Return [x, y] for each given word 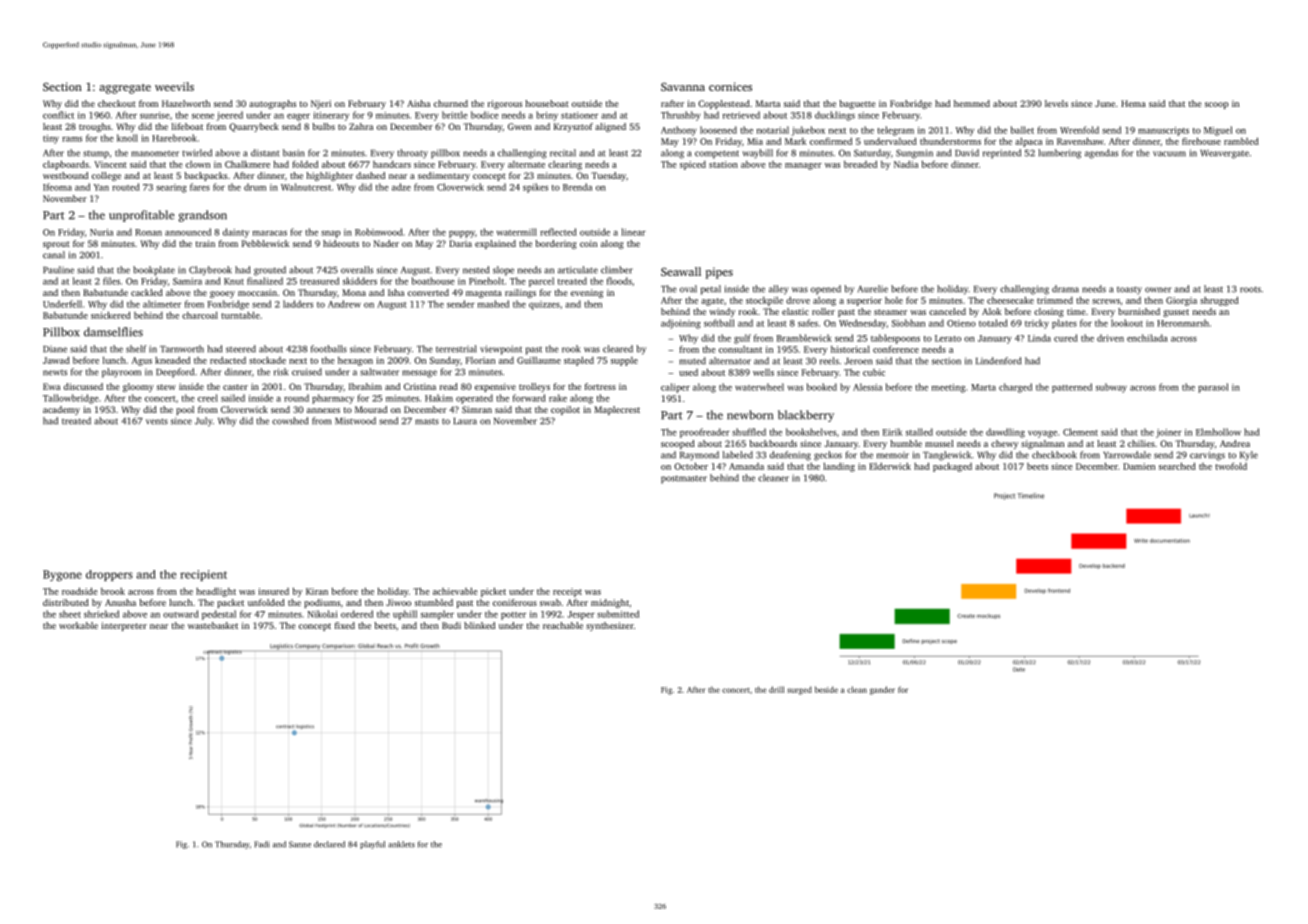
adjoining [681, 324]
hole [894, 300]
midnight [610, 603]
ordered [357, 614]
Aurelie [873, 289]
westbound [65, 175]
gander [882, 690]
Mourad [371, 409]
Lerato [948, 338]
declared [329, 844]
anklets [401, 844]
